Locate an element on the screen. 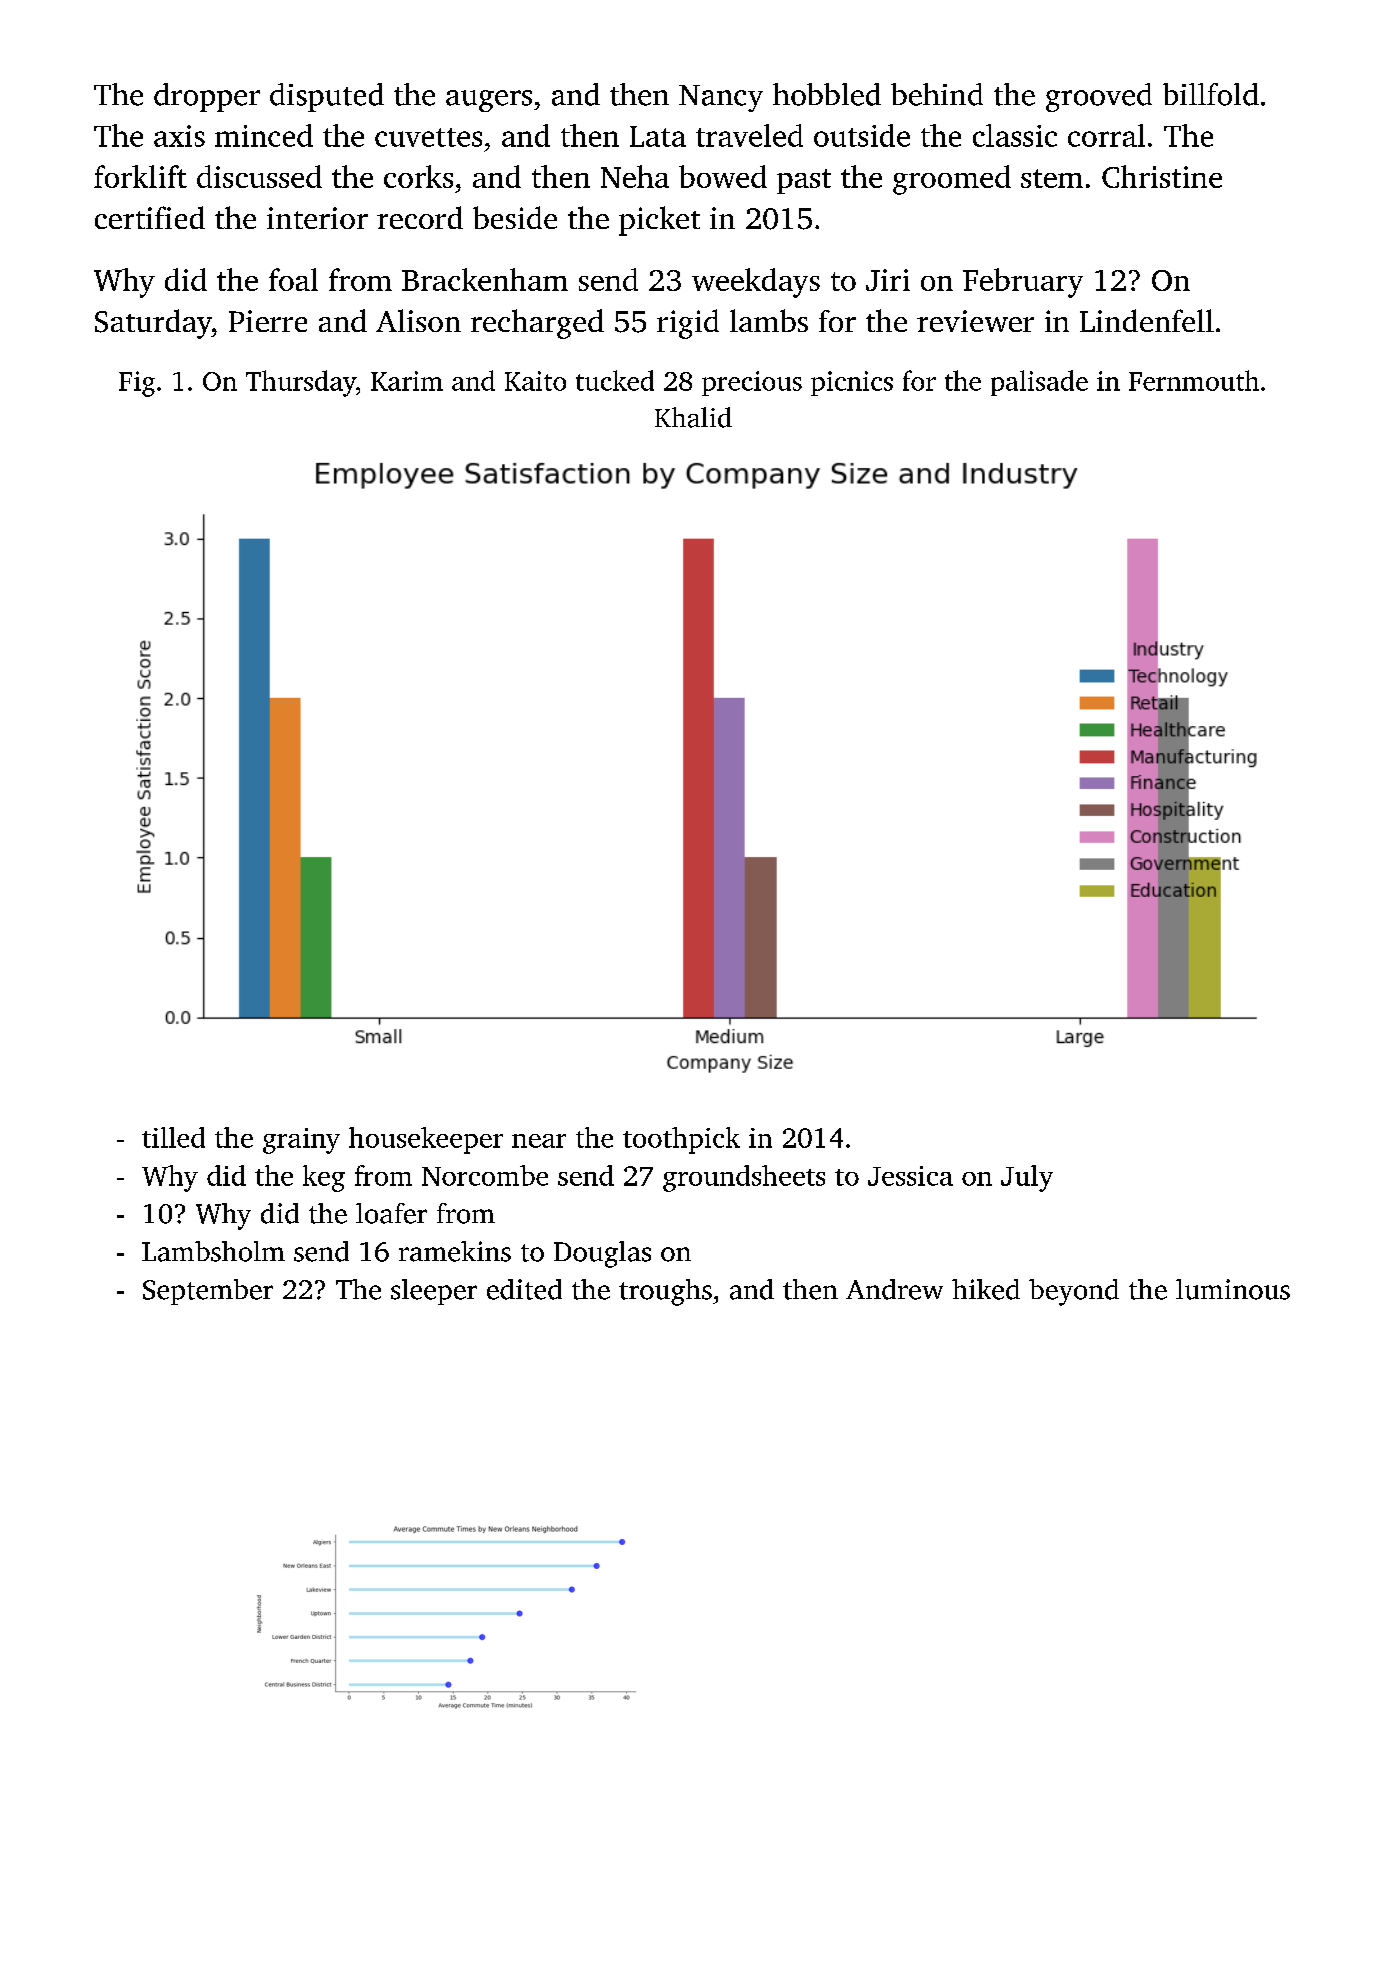 The width and height of the screenshot is (1386, 1969). near is located at coordinates (539, 1141).
